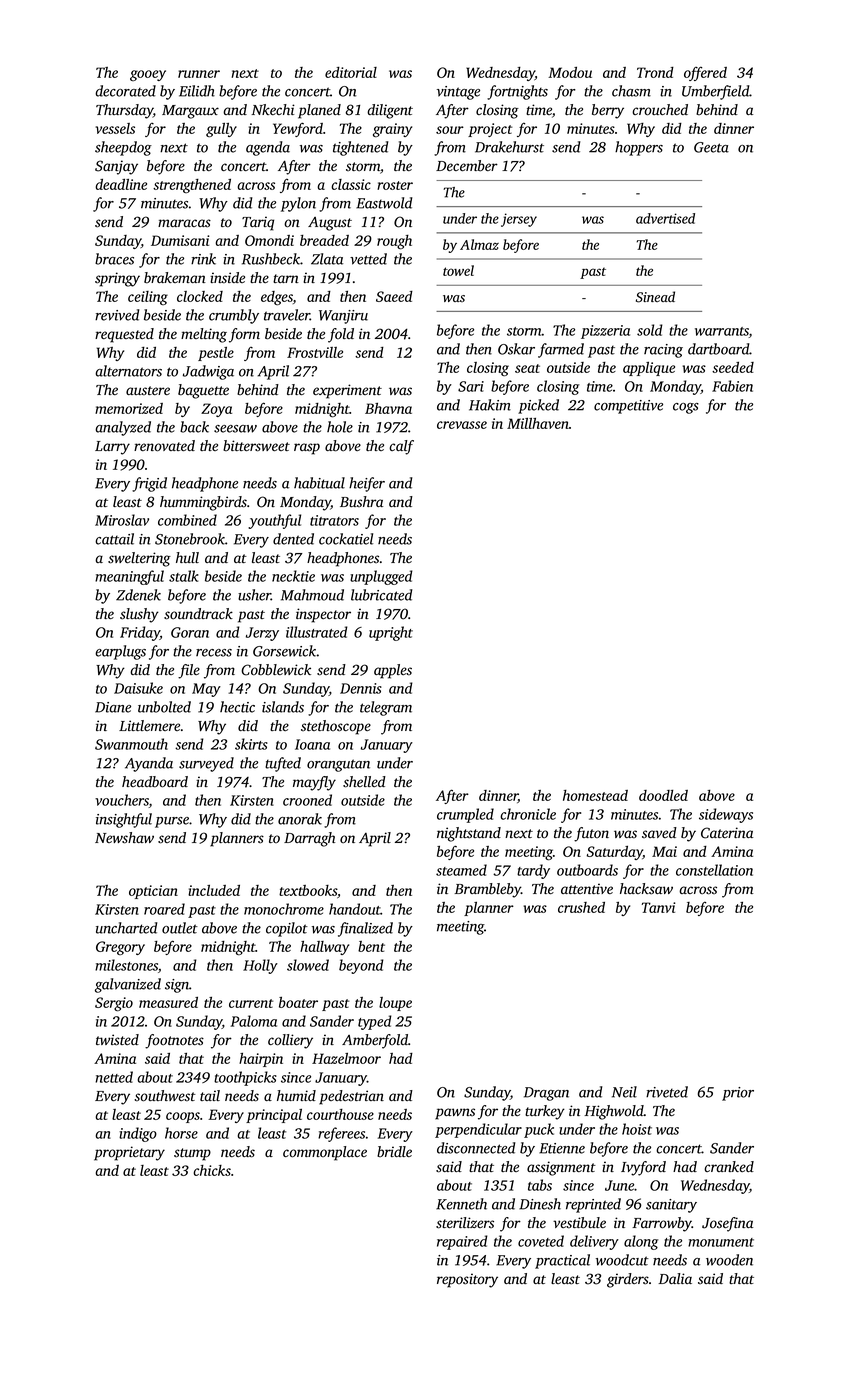 The image size is (849, 1400). What do you see at coordinates (212, 1170) in the screenshot?
I see `chicks` at bounding box center [212, 1170].
